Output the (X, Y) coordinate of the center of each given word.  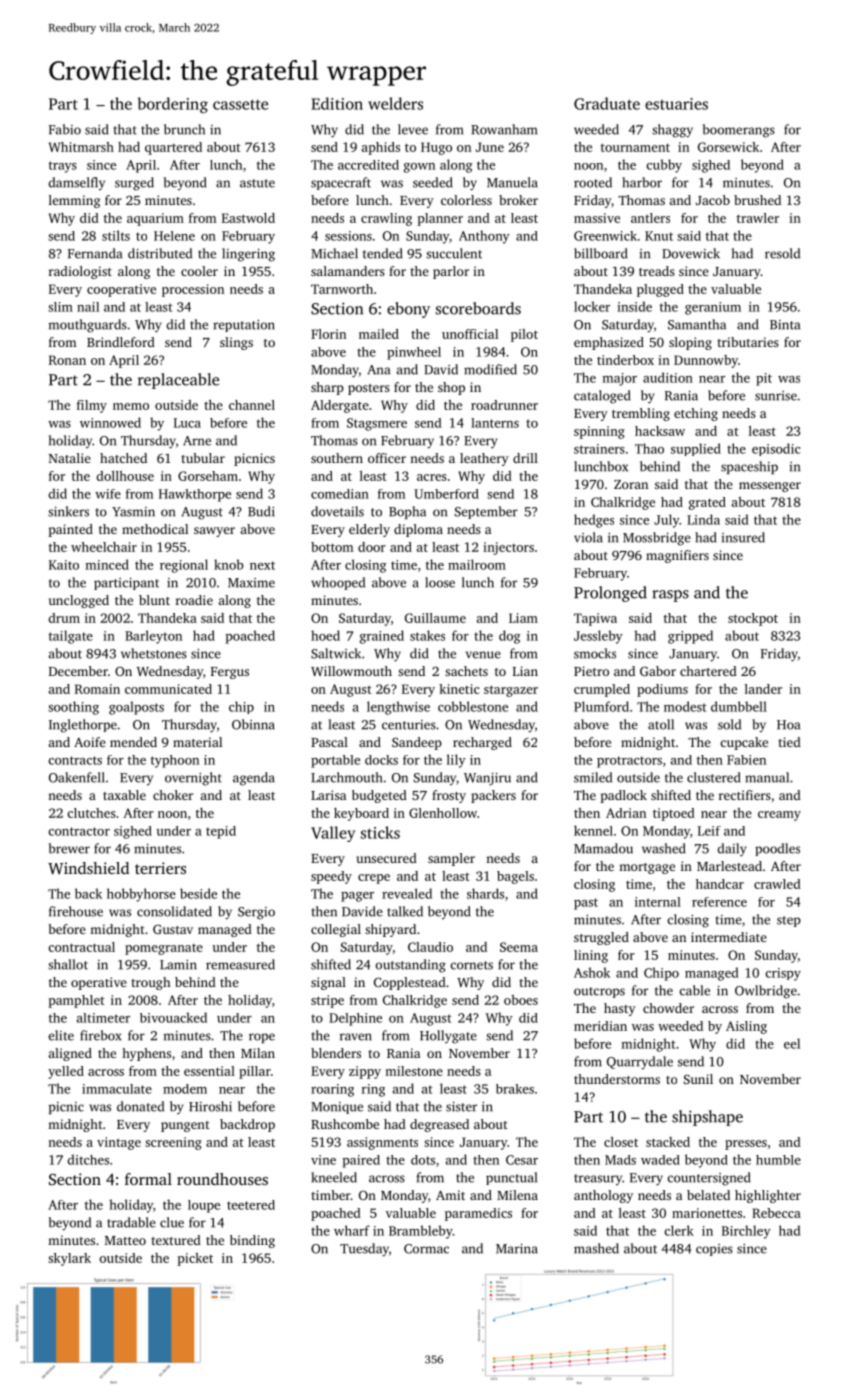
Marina (517, 1249)
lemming (74, 201)
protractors (629, 762)
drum (64, 618)
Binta (785, 325)
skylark (69, 1259)
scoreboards (478, 308)
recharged (482, 743)
